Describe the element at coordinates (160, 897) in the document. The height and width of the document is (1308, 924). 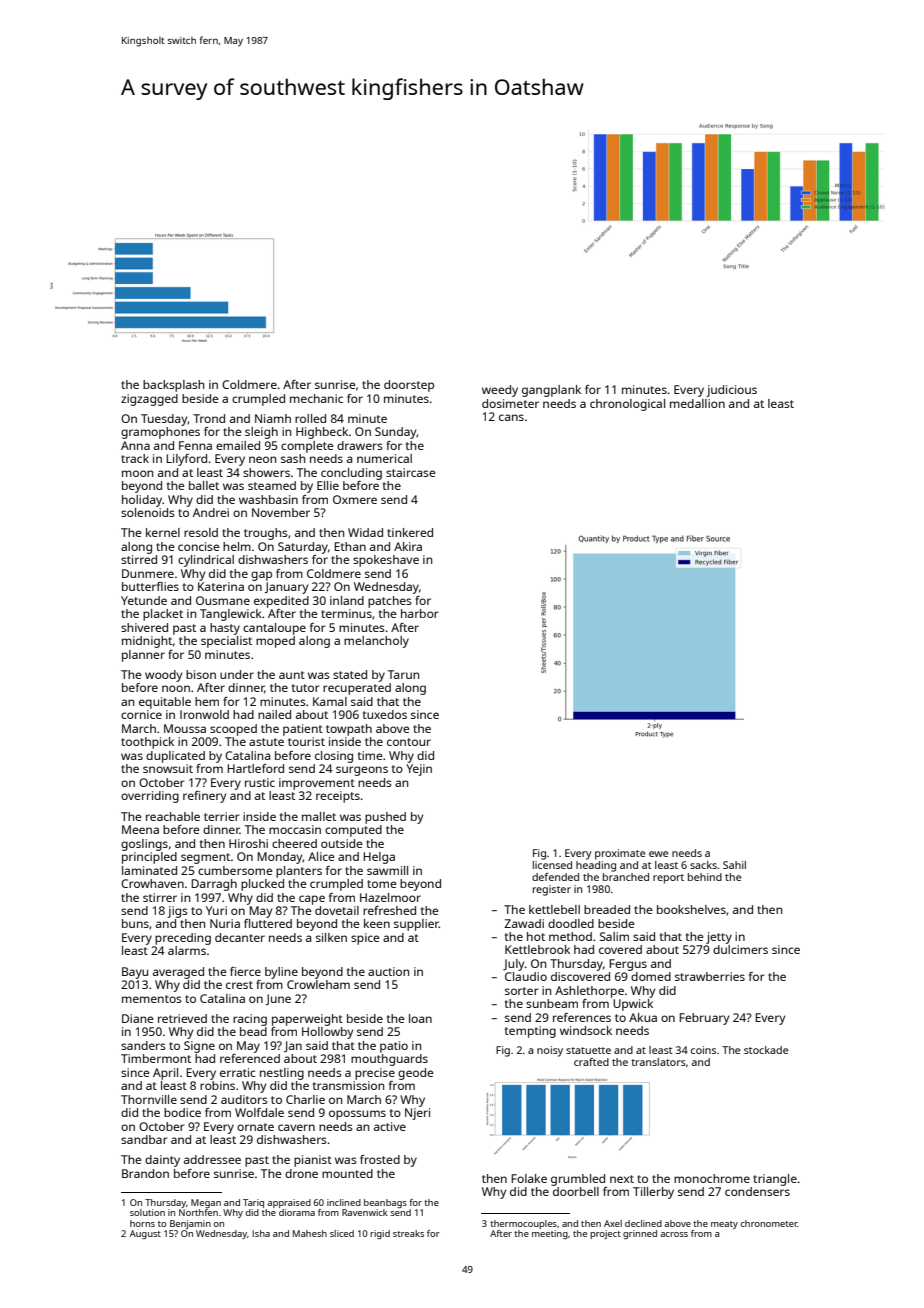
I see `stirrer` at that location.
